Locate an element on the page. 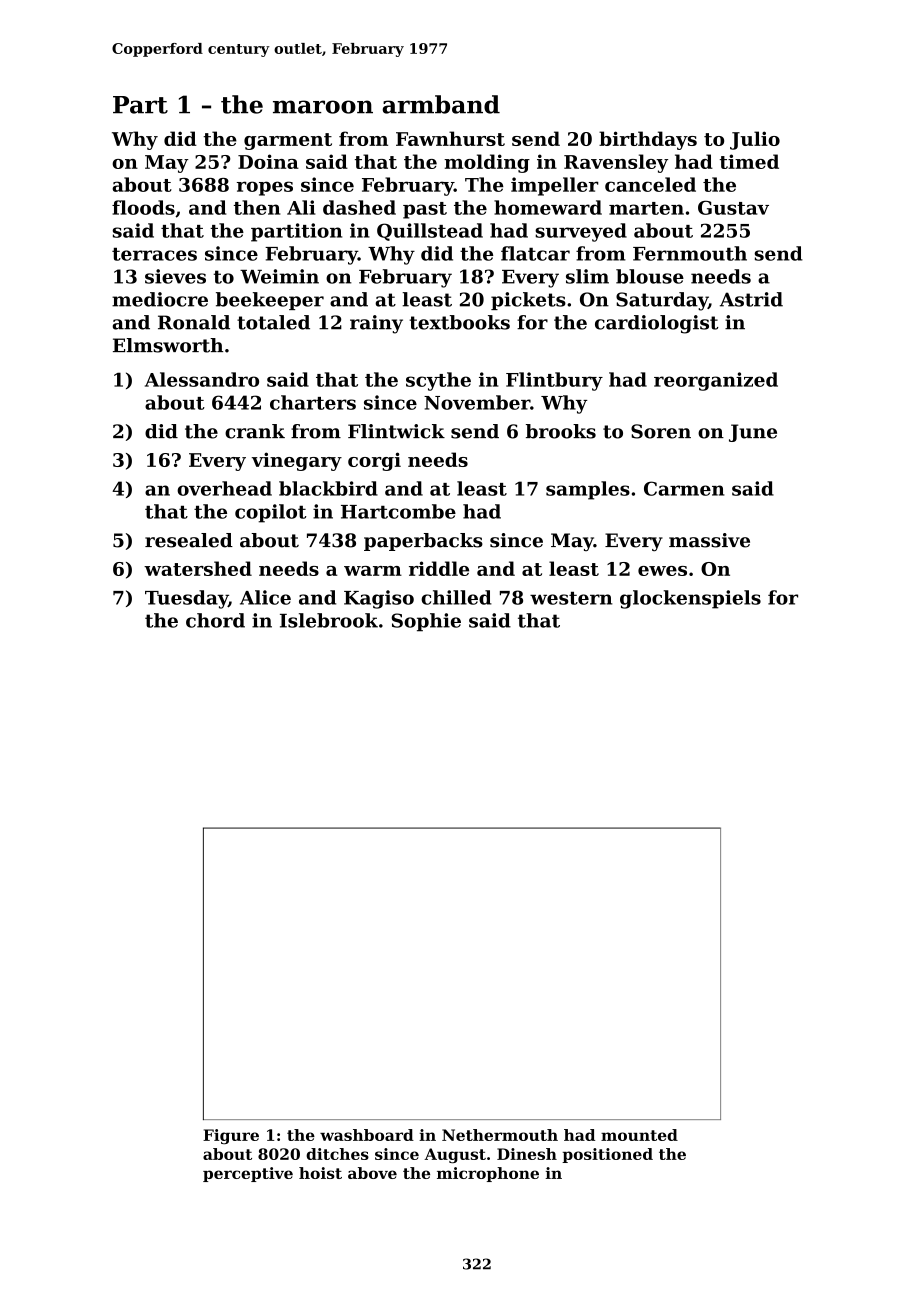 The image size is (924, 1308). chord is located at coordinates (215, 620).
